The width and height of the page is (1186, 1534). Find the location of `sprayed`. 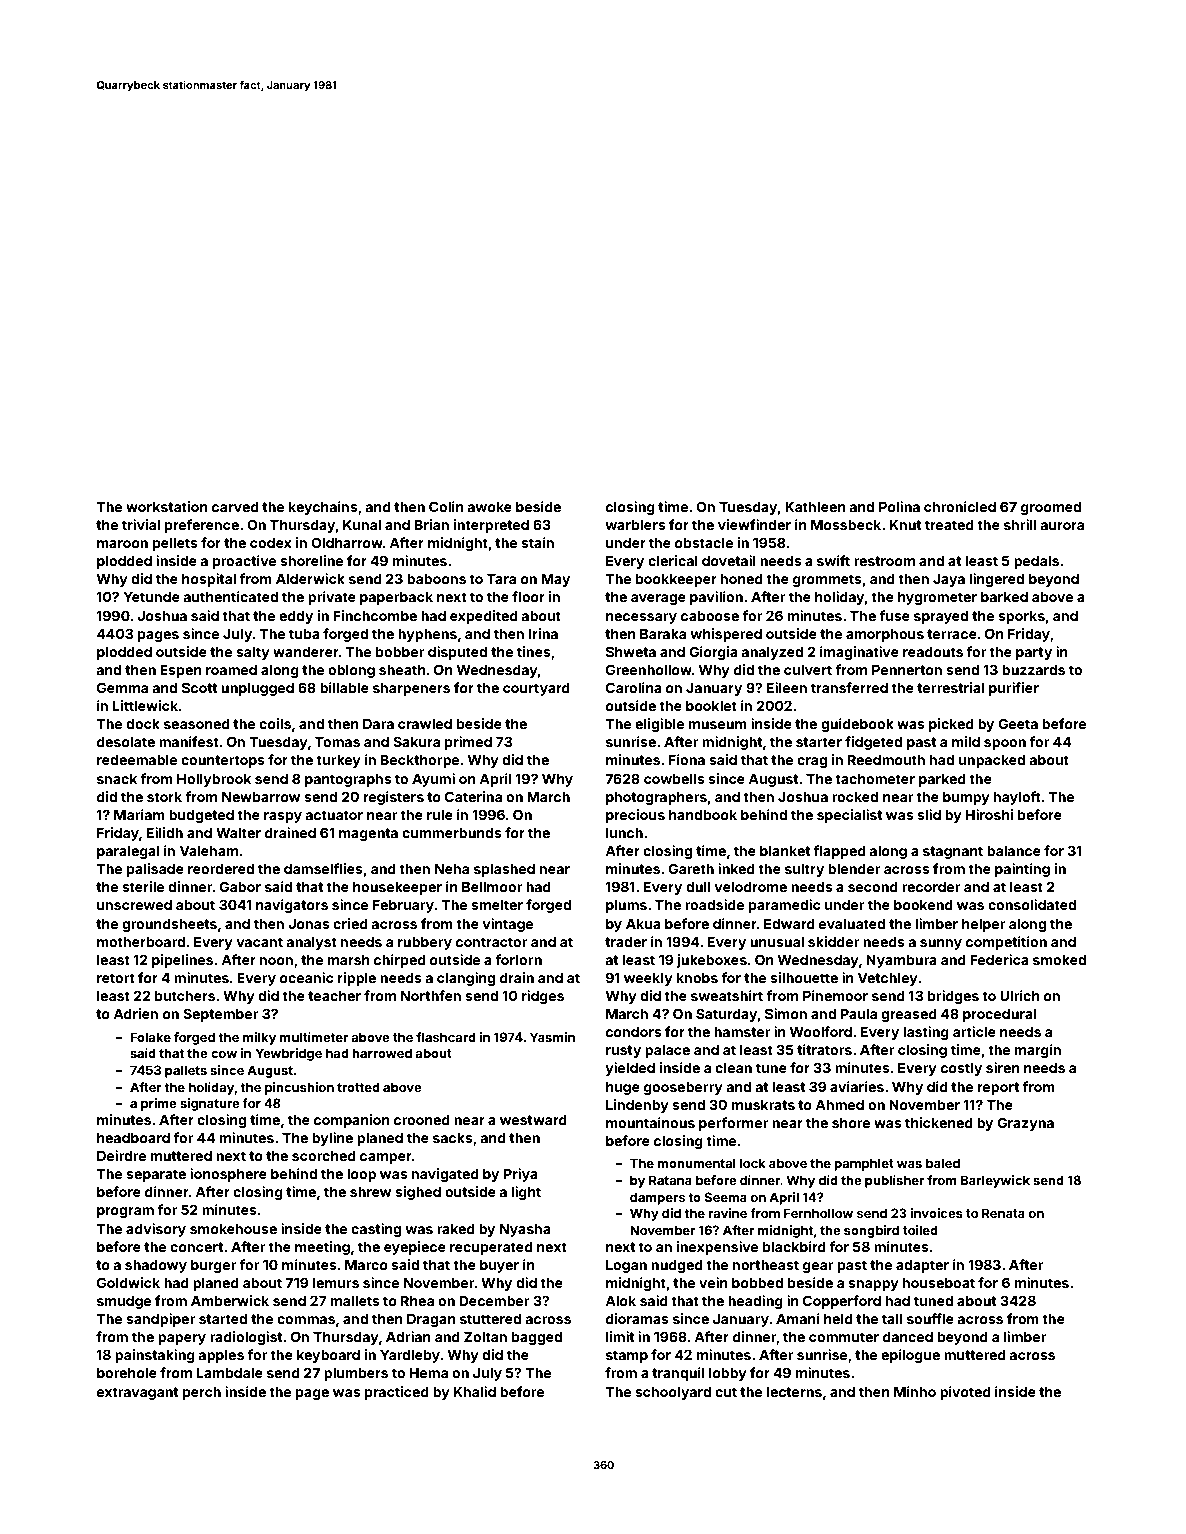

sprayed is located at coordinates (941, 617).
